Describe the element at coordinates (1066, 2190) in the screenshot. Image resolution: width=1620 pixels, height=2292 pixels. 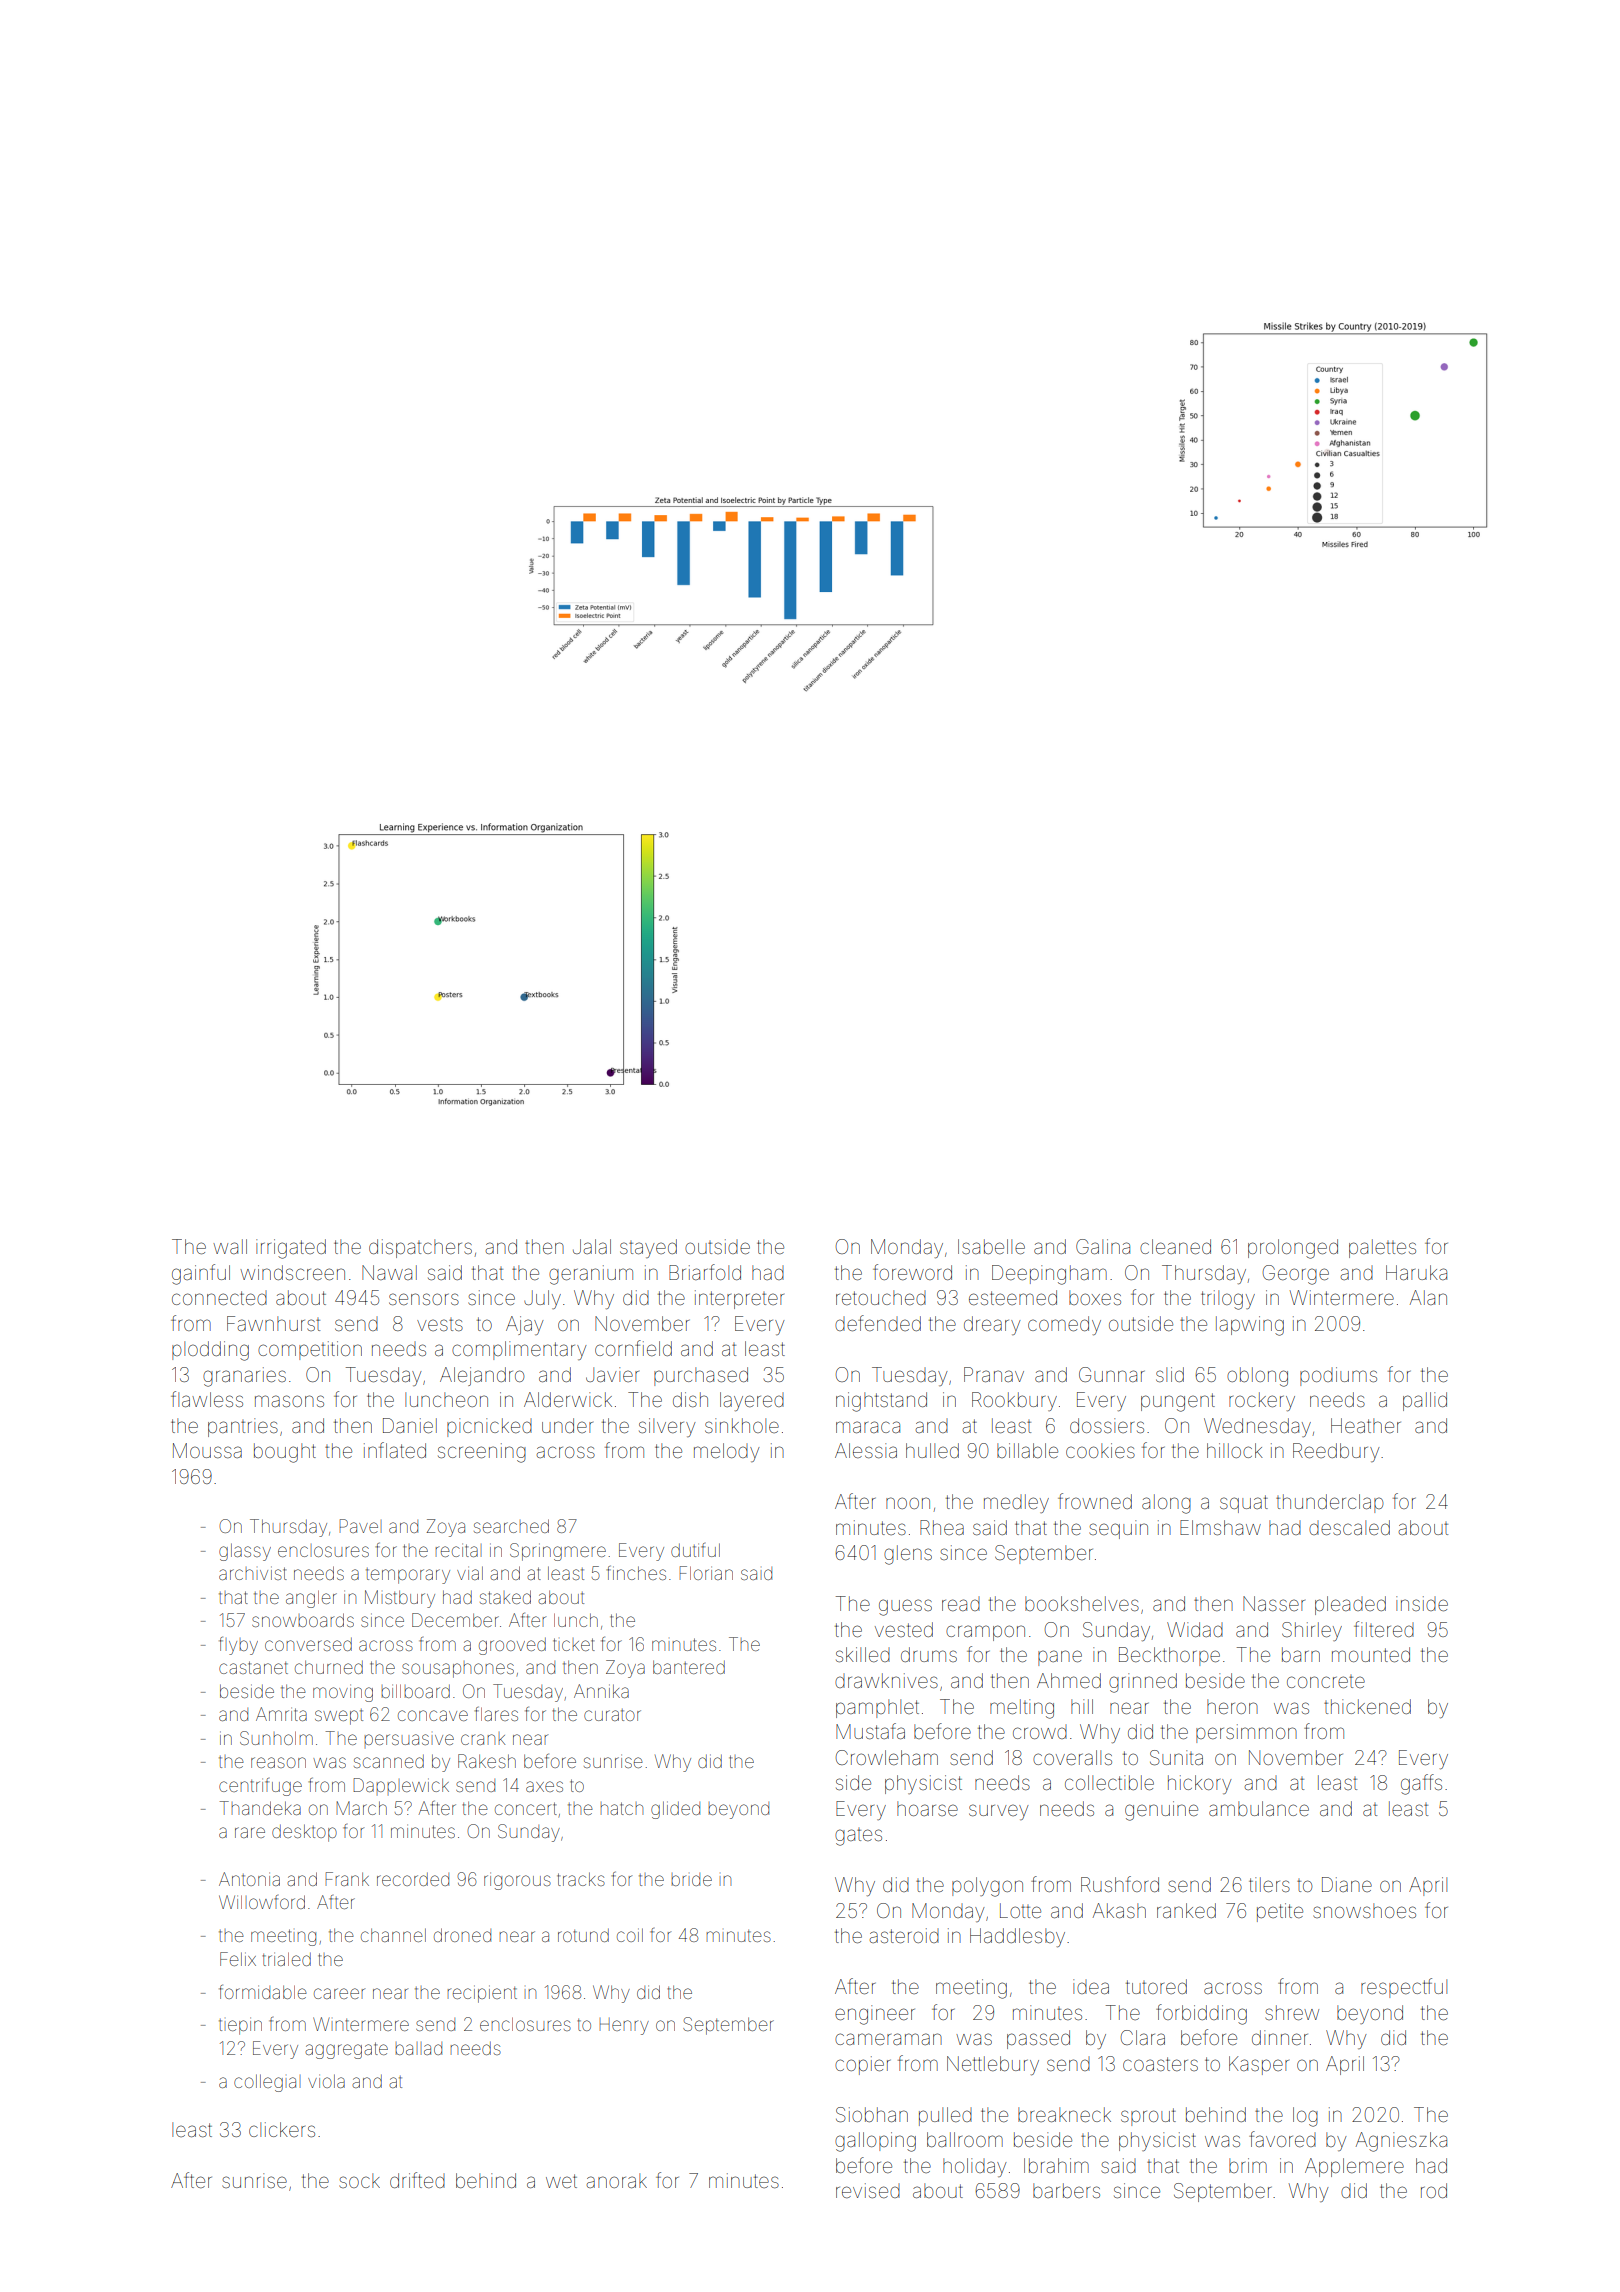
I see `barbers` at that location.
